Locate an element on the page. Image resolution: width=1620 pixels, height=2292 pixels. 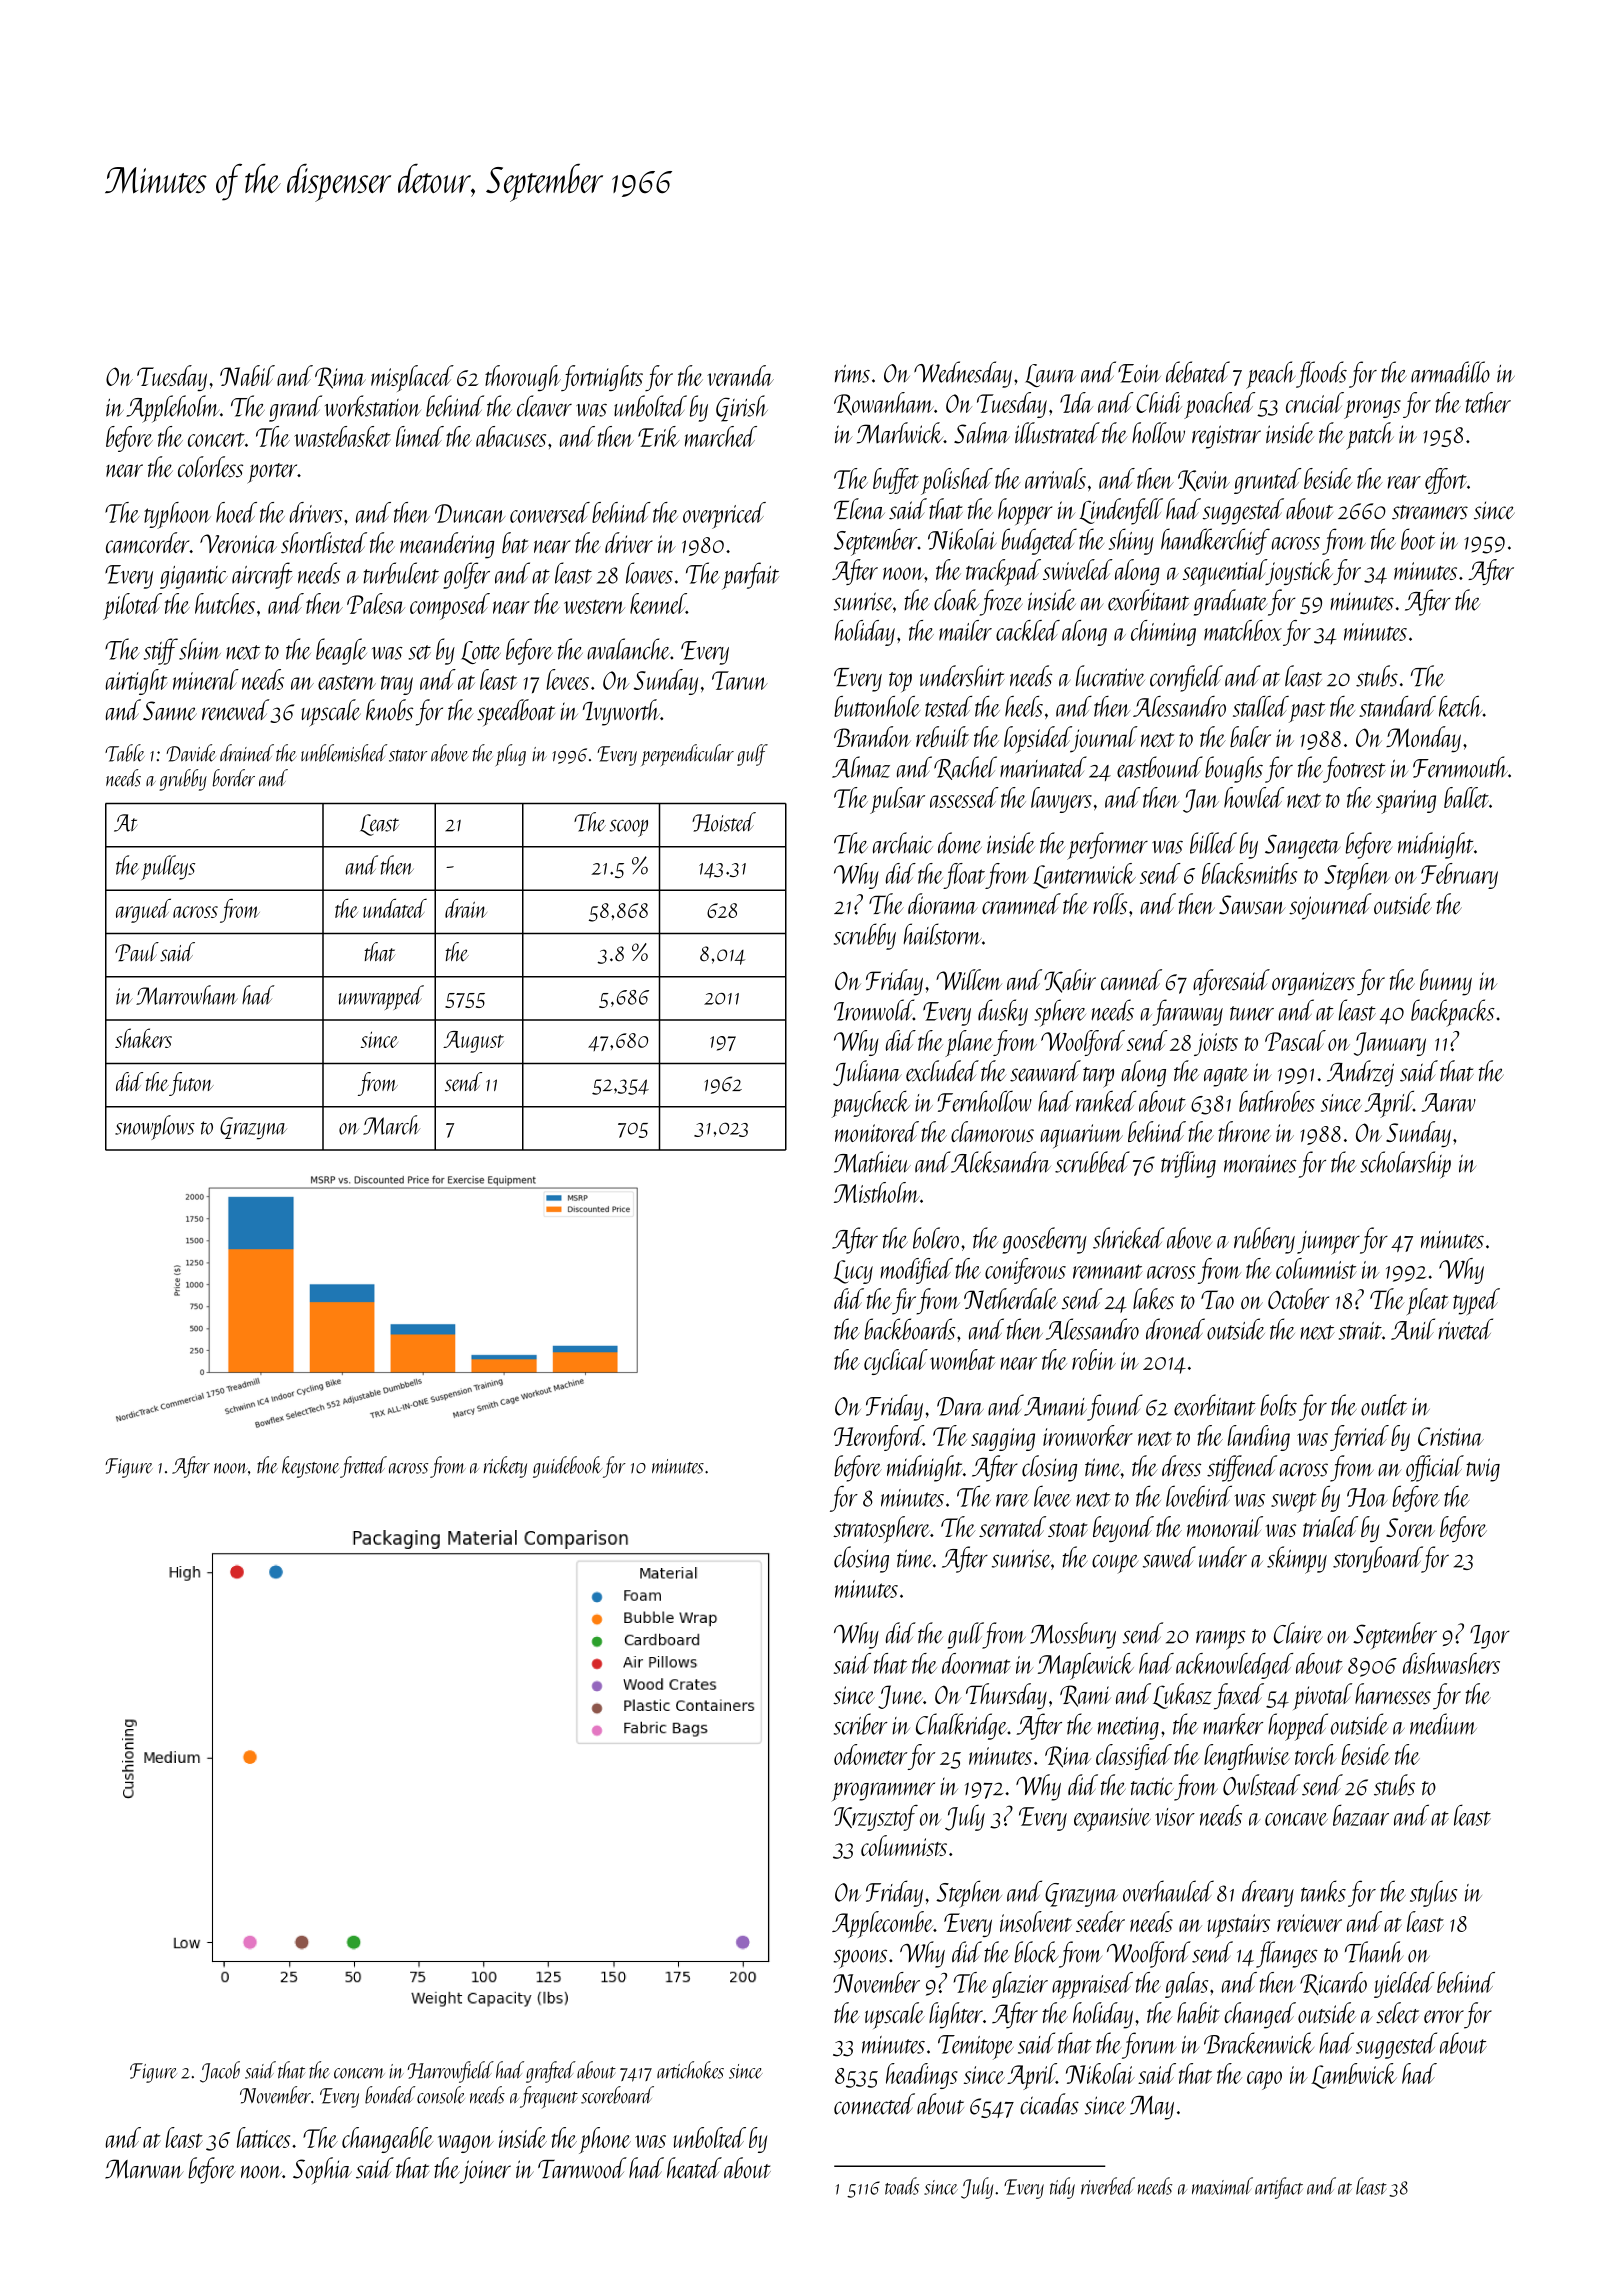
fortnights is located at coordinates (602, 378).
